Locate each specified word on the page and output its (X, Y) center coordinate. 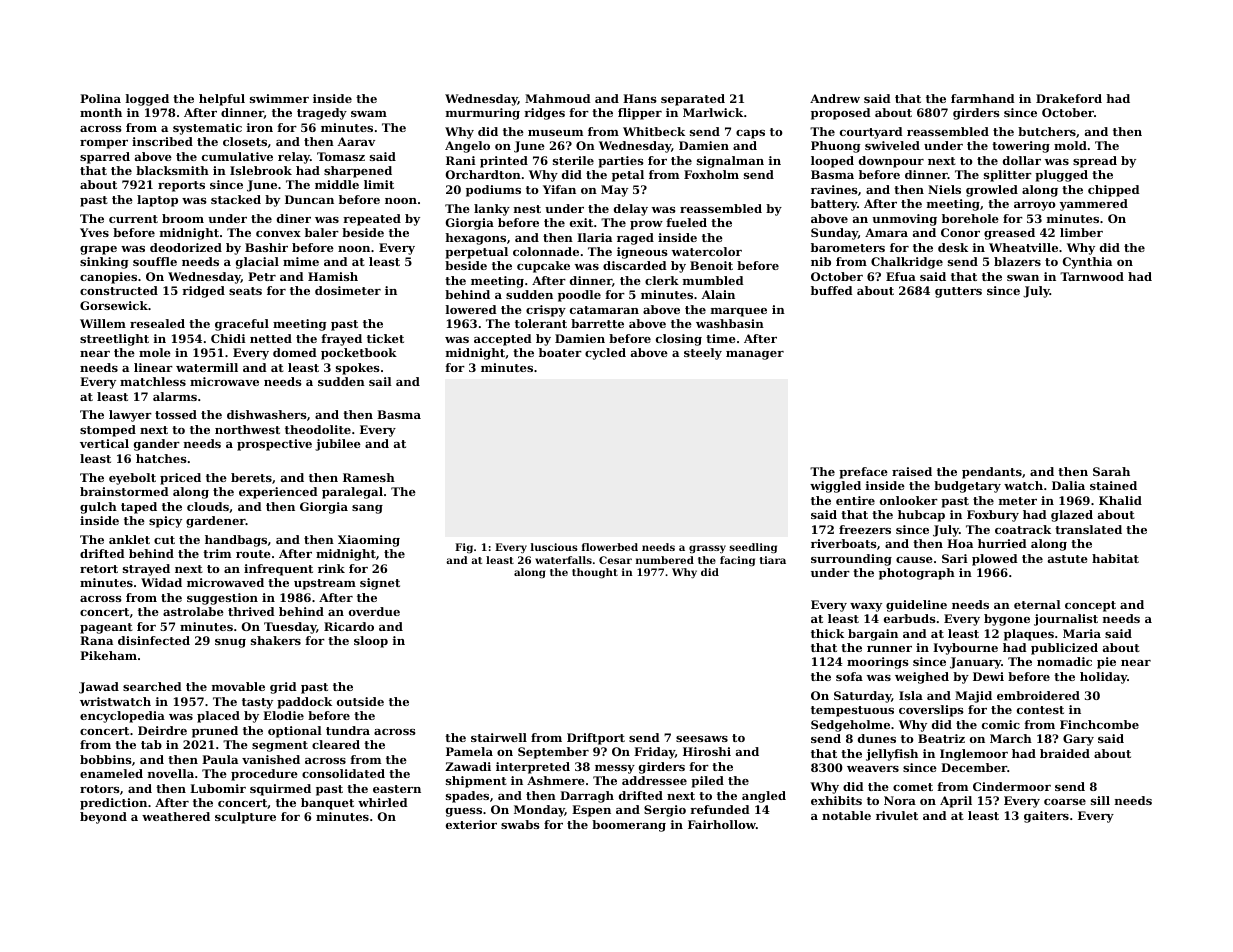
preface (863, 473)
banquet (327, 804)
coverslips (931, 711)
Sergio (665, 811)
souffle (155, 261)
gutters (958, 292)
